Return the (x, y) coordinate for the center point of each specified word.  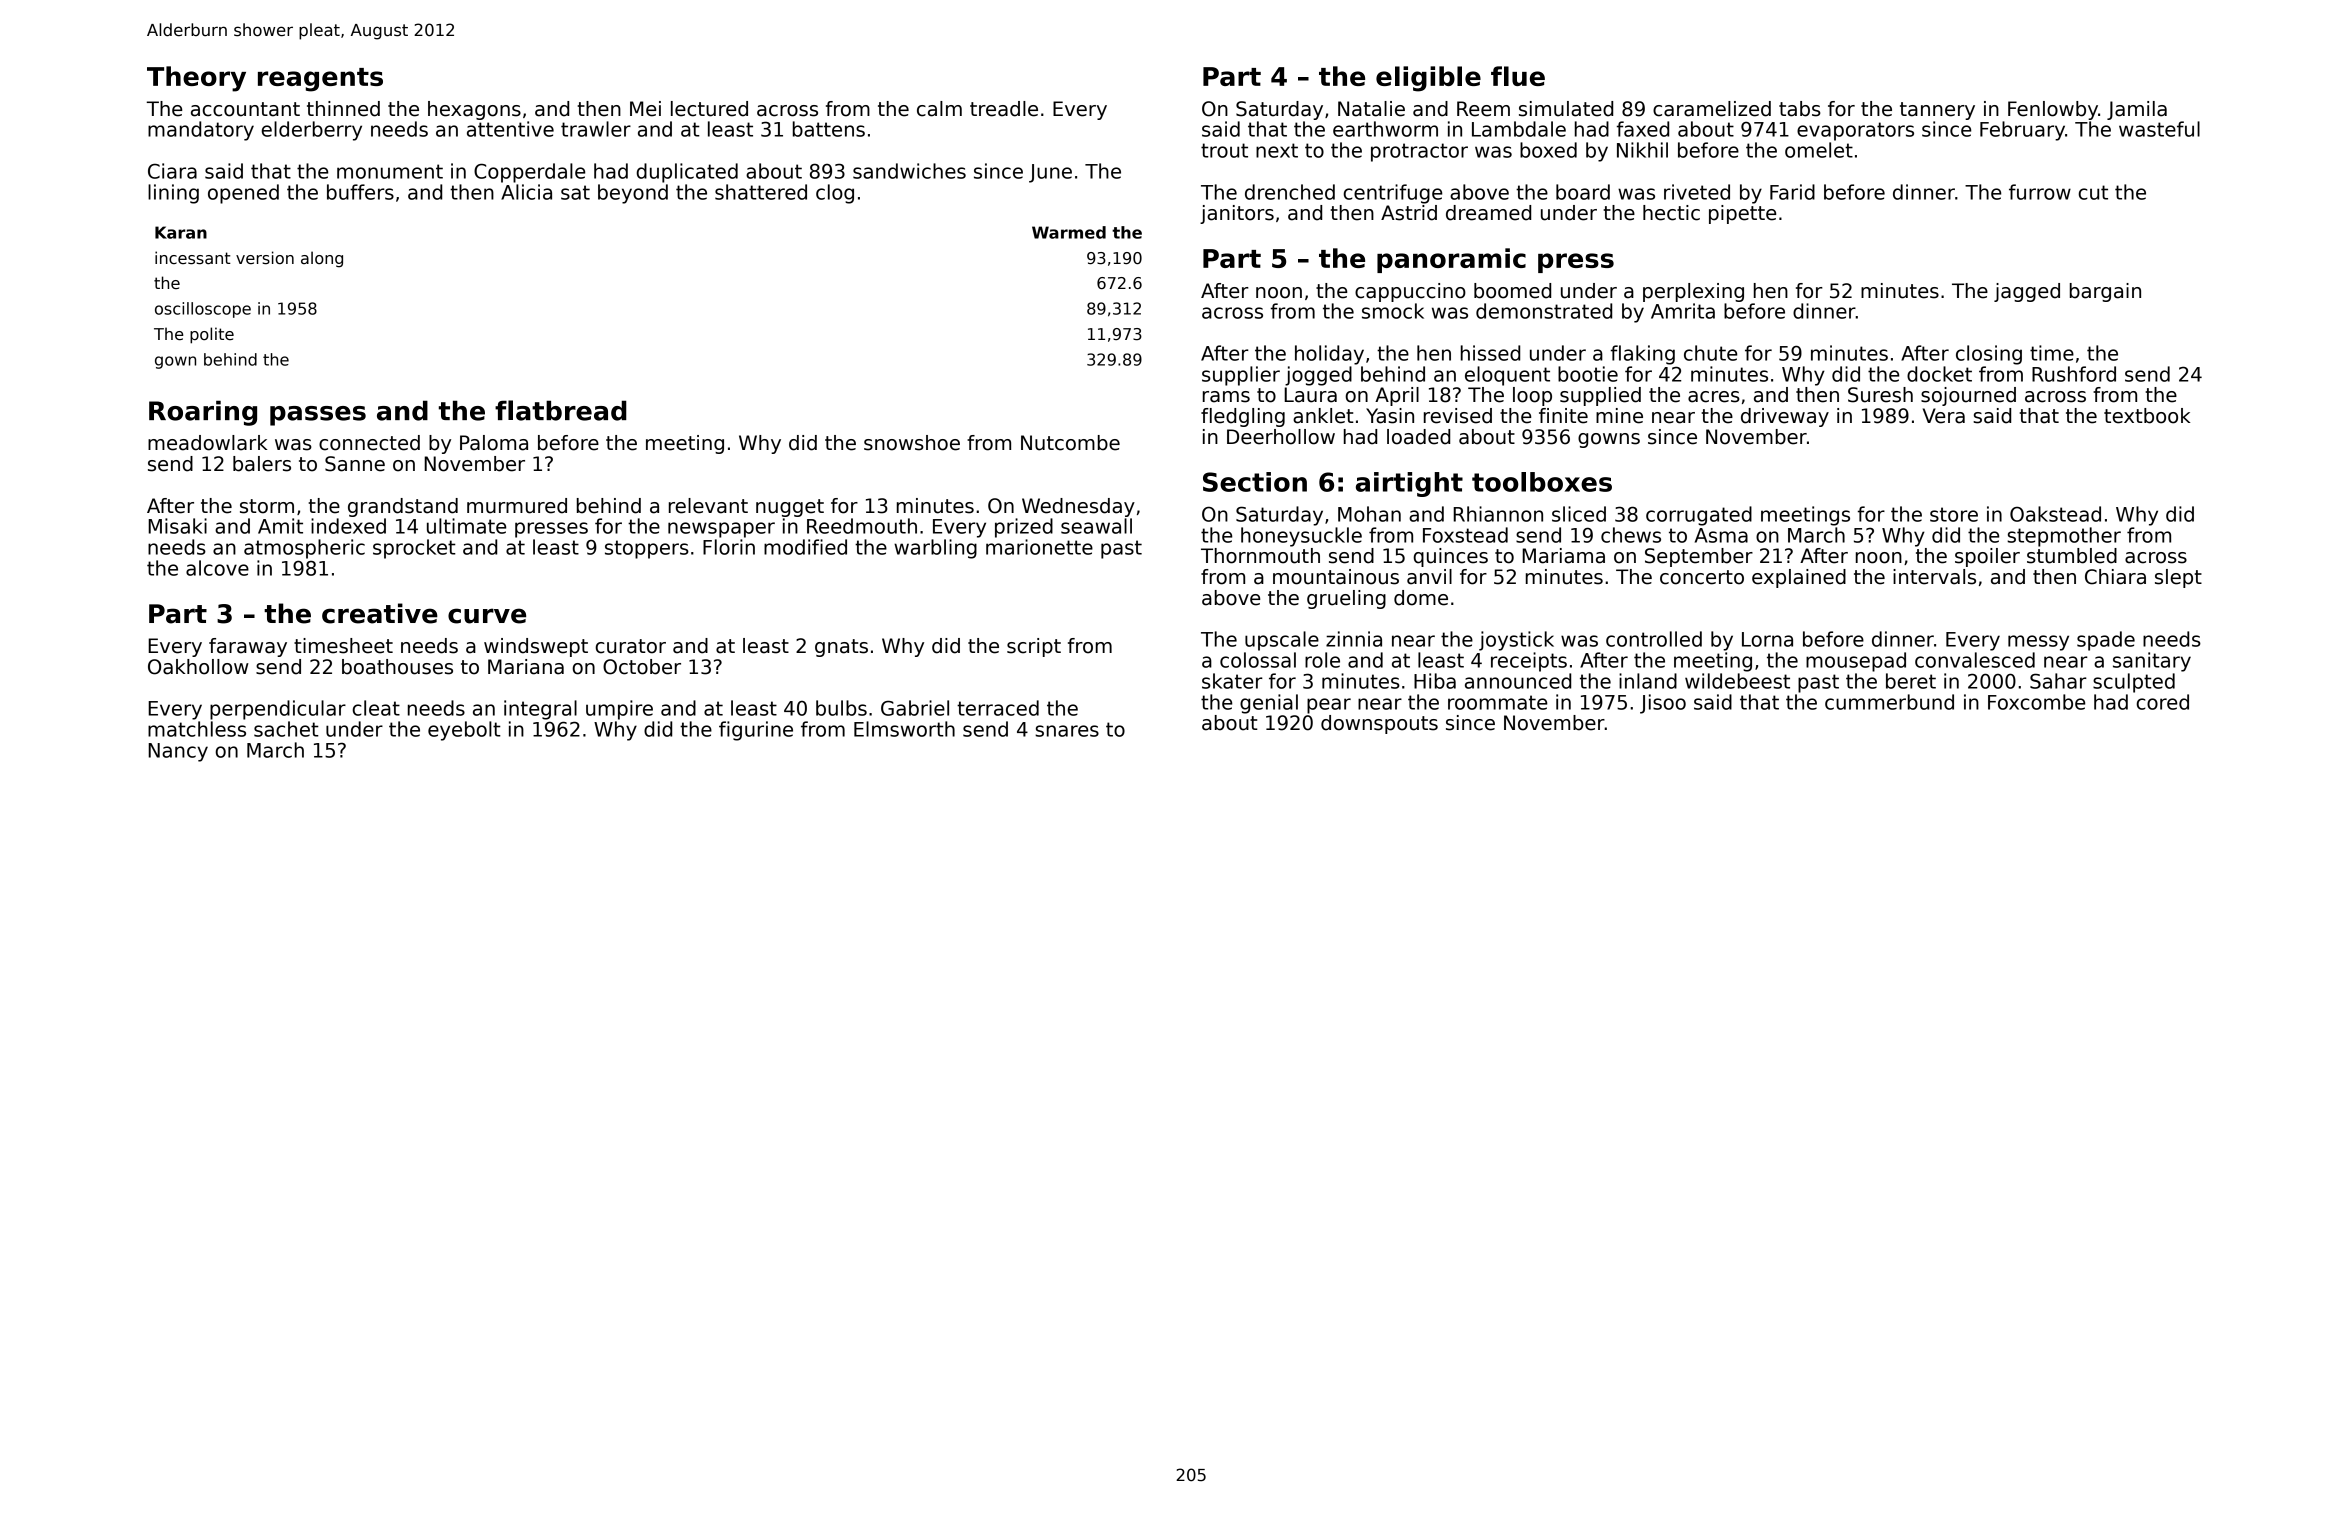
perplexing (1693, 292)
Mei (645, 109)
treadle (1004, 109)
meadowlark (207, 443)
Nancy (178, 752)
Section (1255, 482)
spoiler (1987, 557)
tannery (1937, 111)
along (322, 259)
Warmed (1069, 232)
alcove (217, 568)
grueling (1346, 599)
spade (2106, 641)
